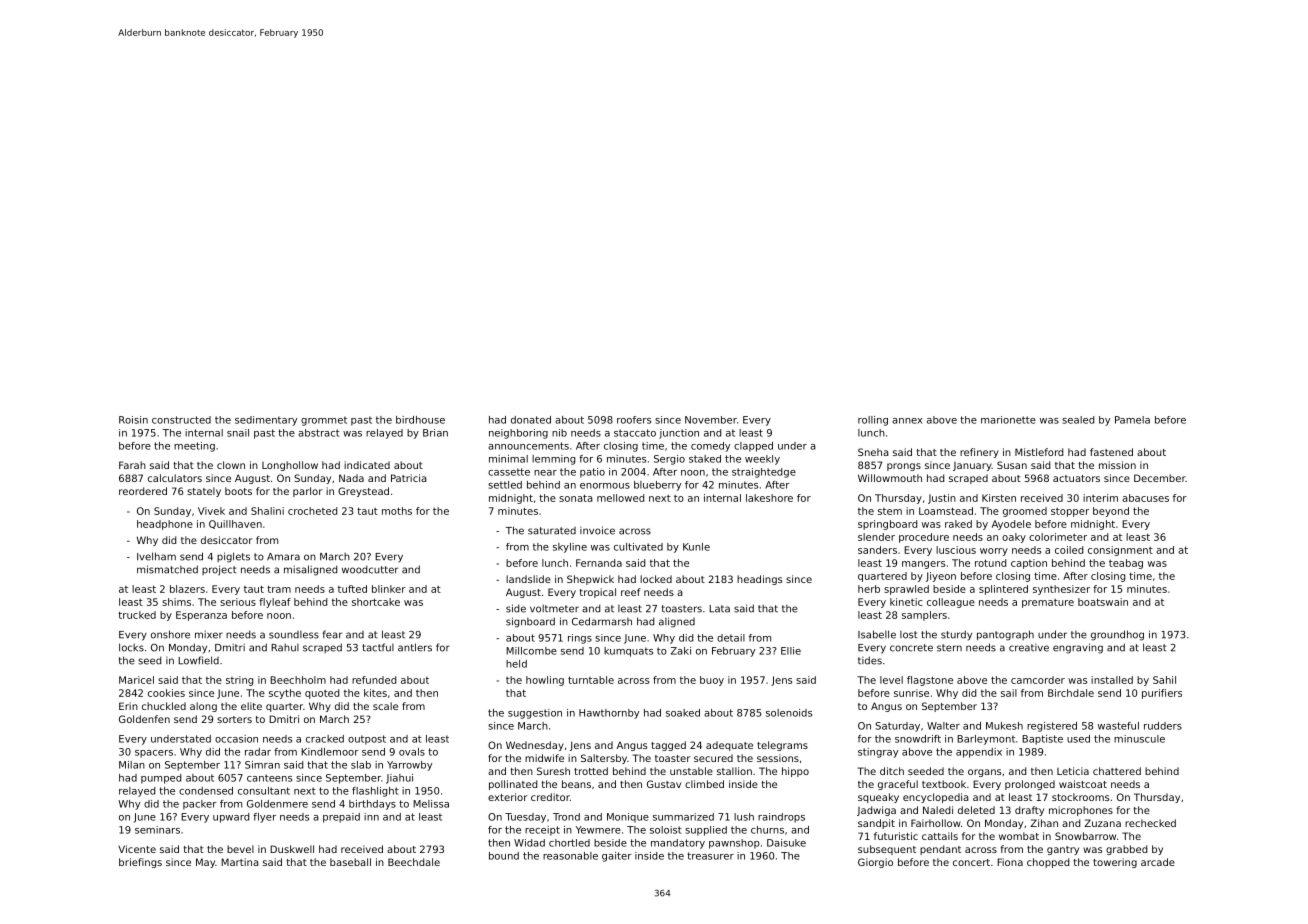 The width and height of the screenshot is (1308, 924). What do you see at coordinates (187, 589) in the screenshot?
I see `blazers` at bounding box center [187, 589].
